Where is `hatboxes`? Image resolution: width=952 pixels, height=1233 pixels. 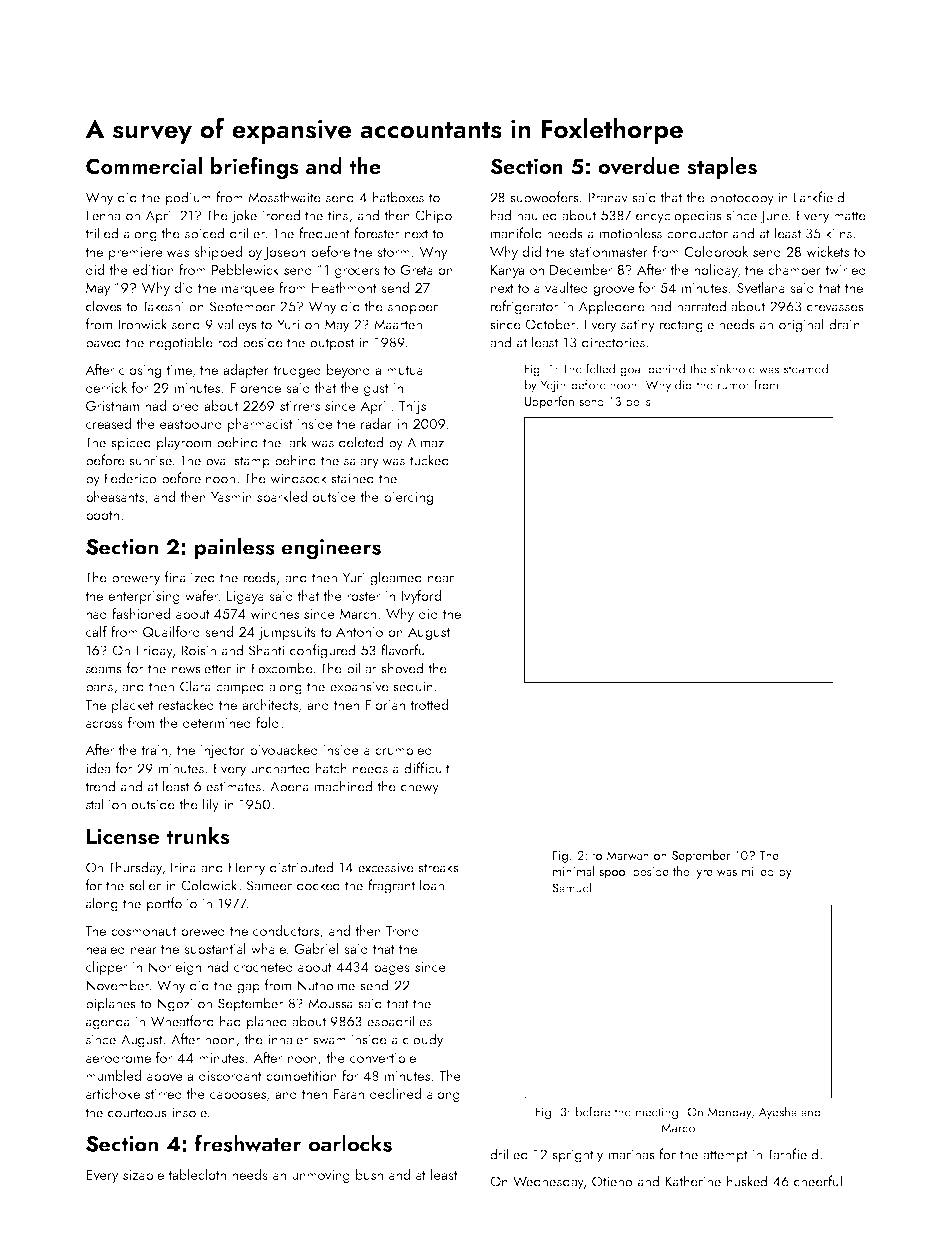
hatboxes is located at coordinates (398, 197).
